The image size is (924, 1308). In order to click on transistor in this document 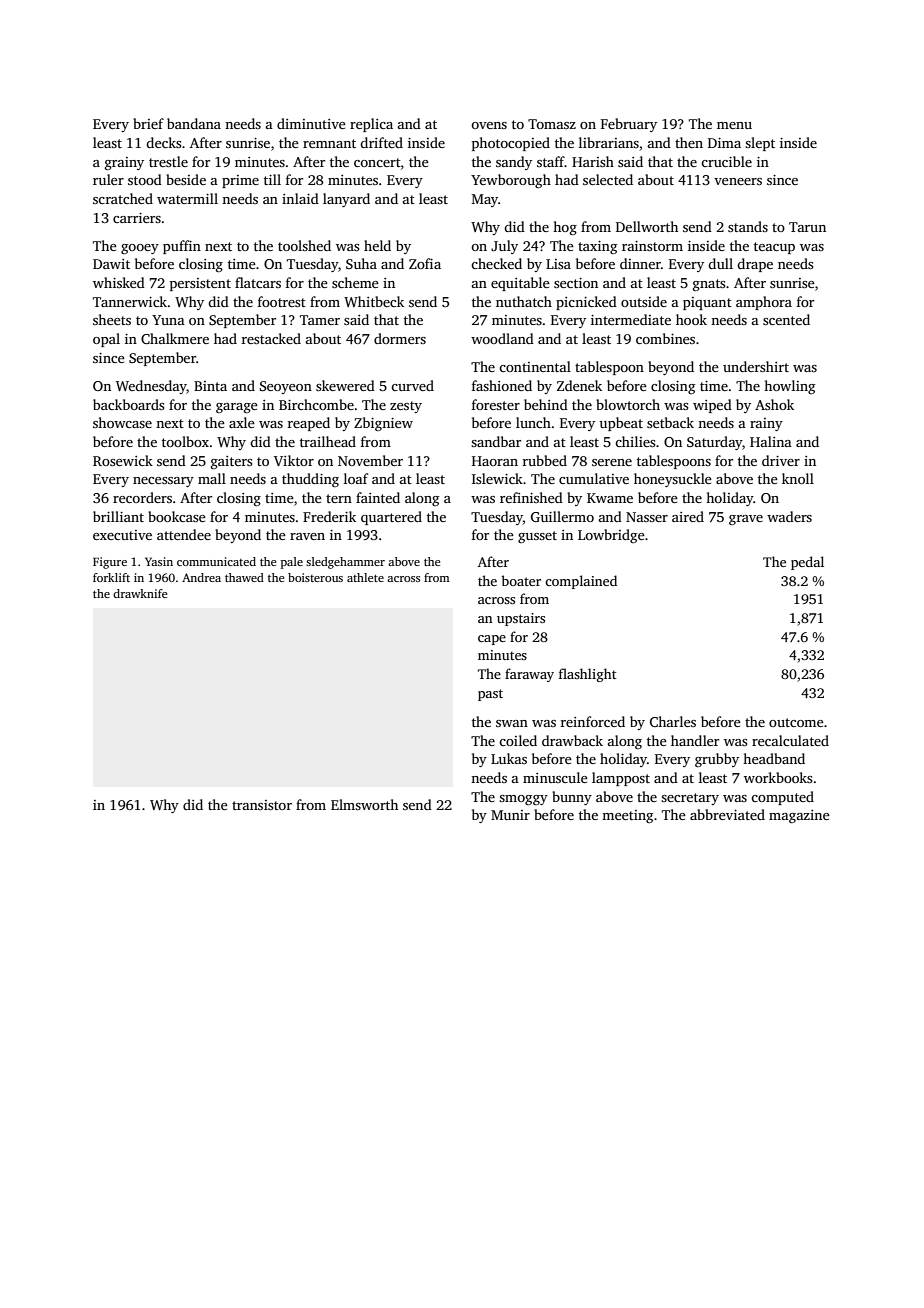, I will do `click(262, 805)`.
